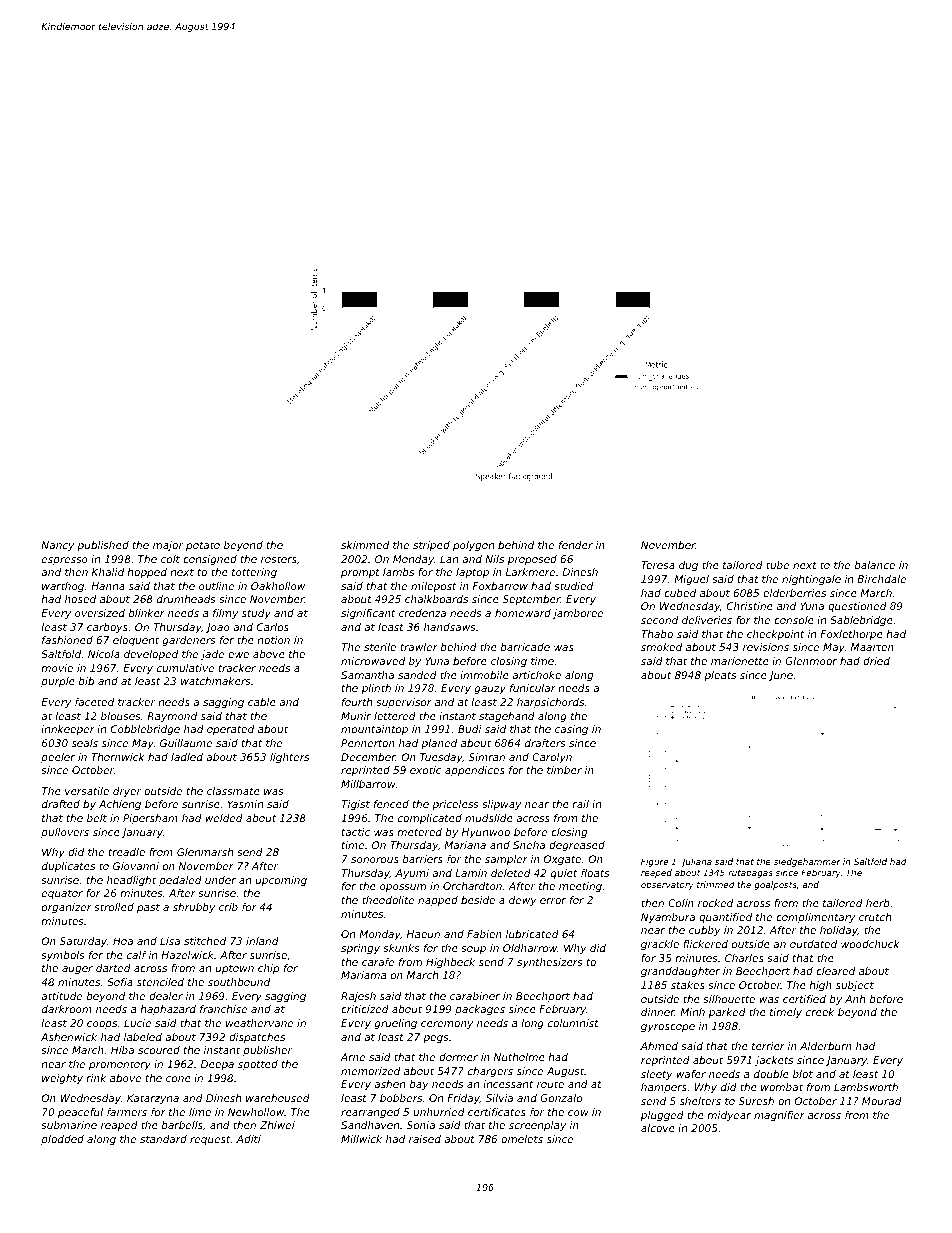 This document has height=1233, width=952. I want to click on microwaved, so click(373, 661).
